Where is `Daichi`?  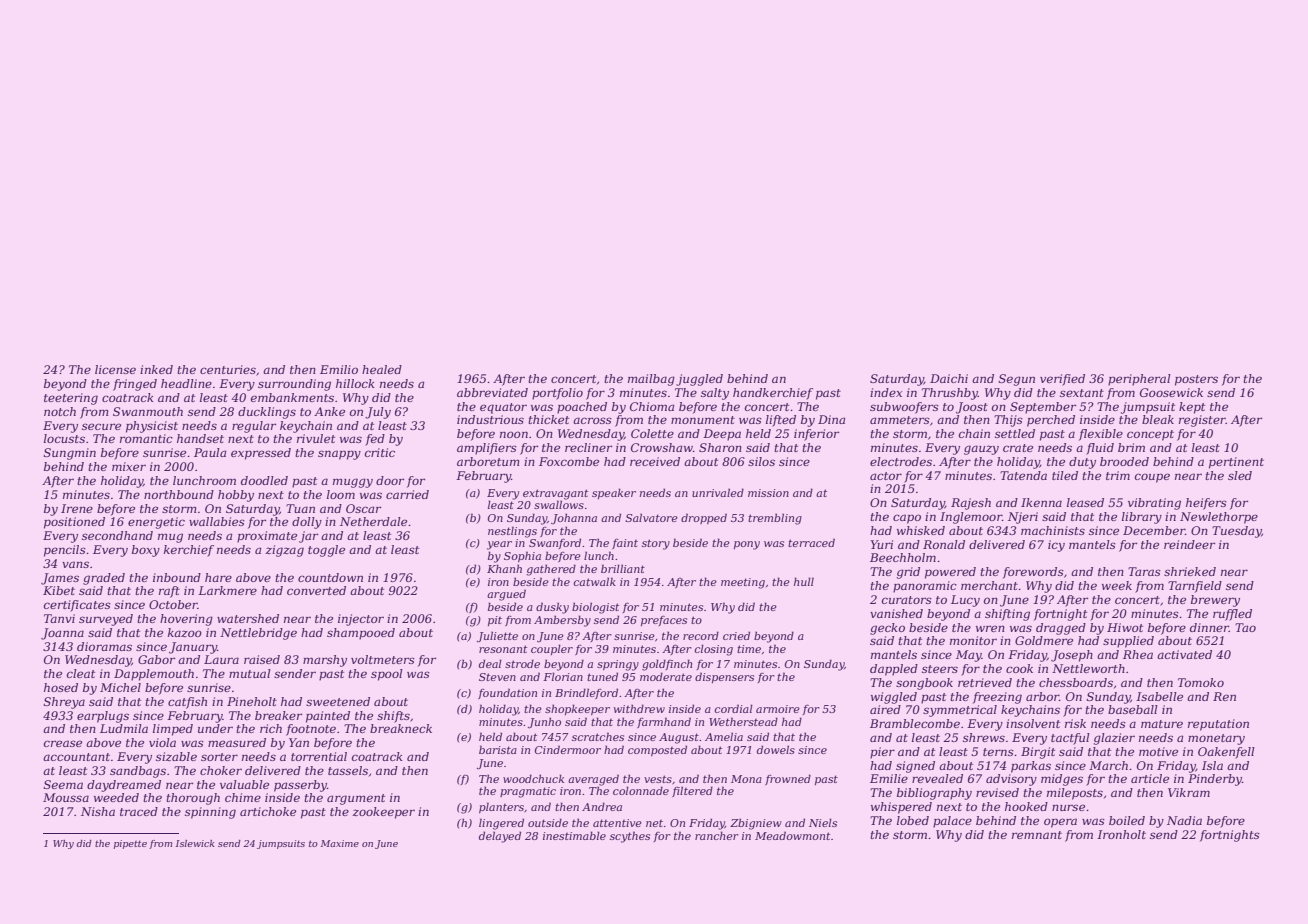
Daichi is located at coordinates (949, 378).
